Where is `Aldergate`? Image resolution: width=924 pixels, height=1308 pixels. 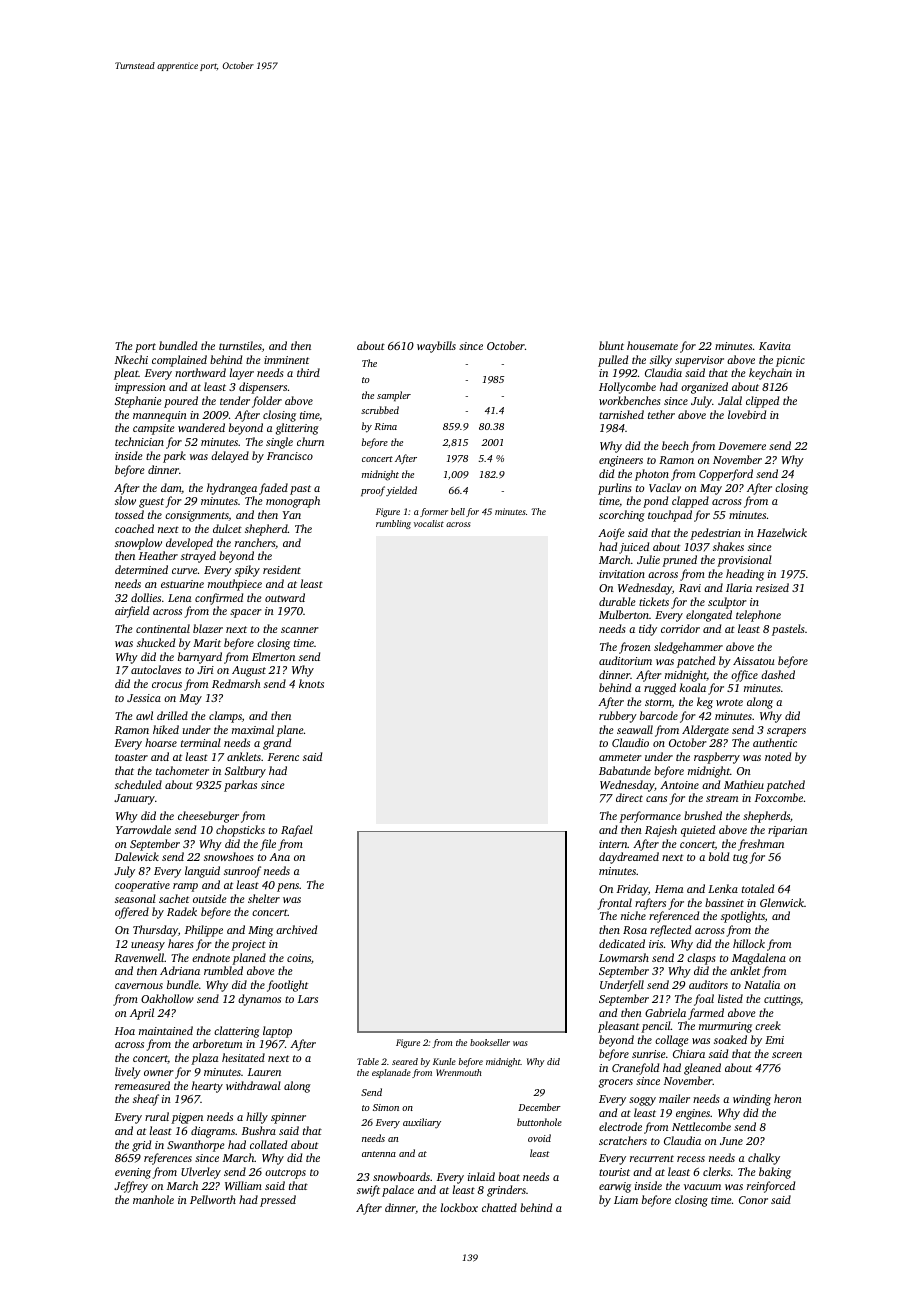
Aldergate is located at coordinates (705, 731).
